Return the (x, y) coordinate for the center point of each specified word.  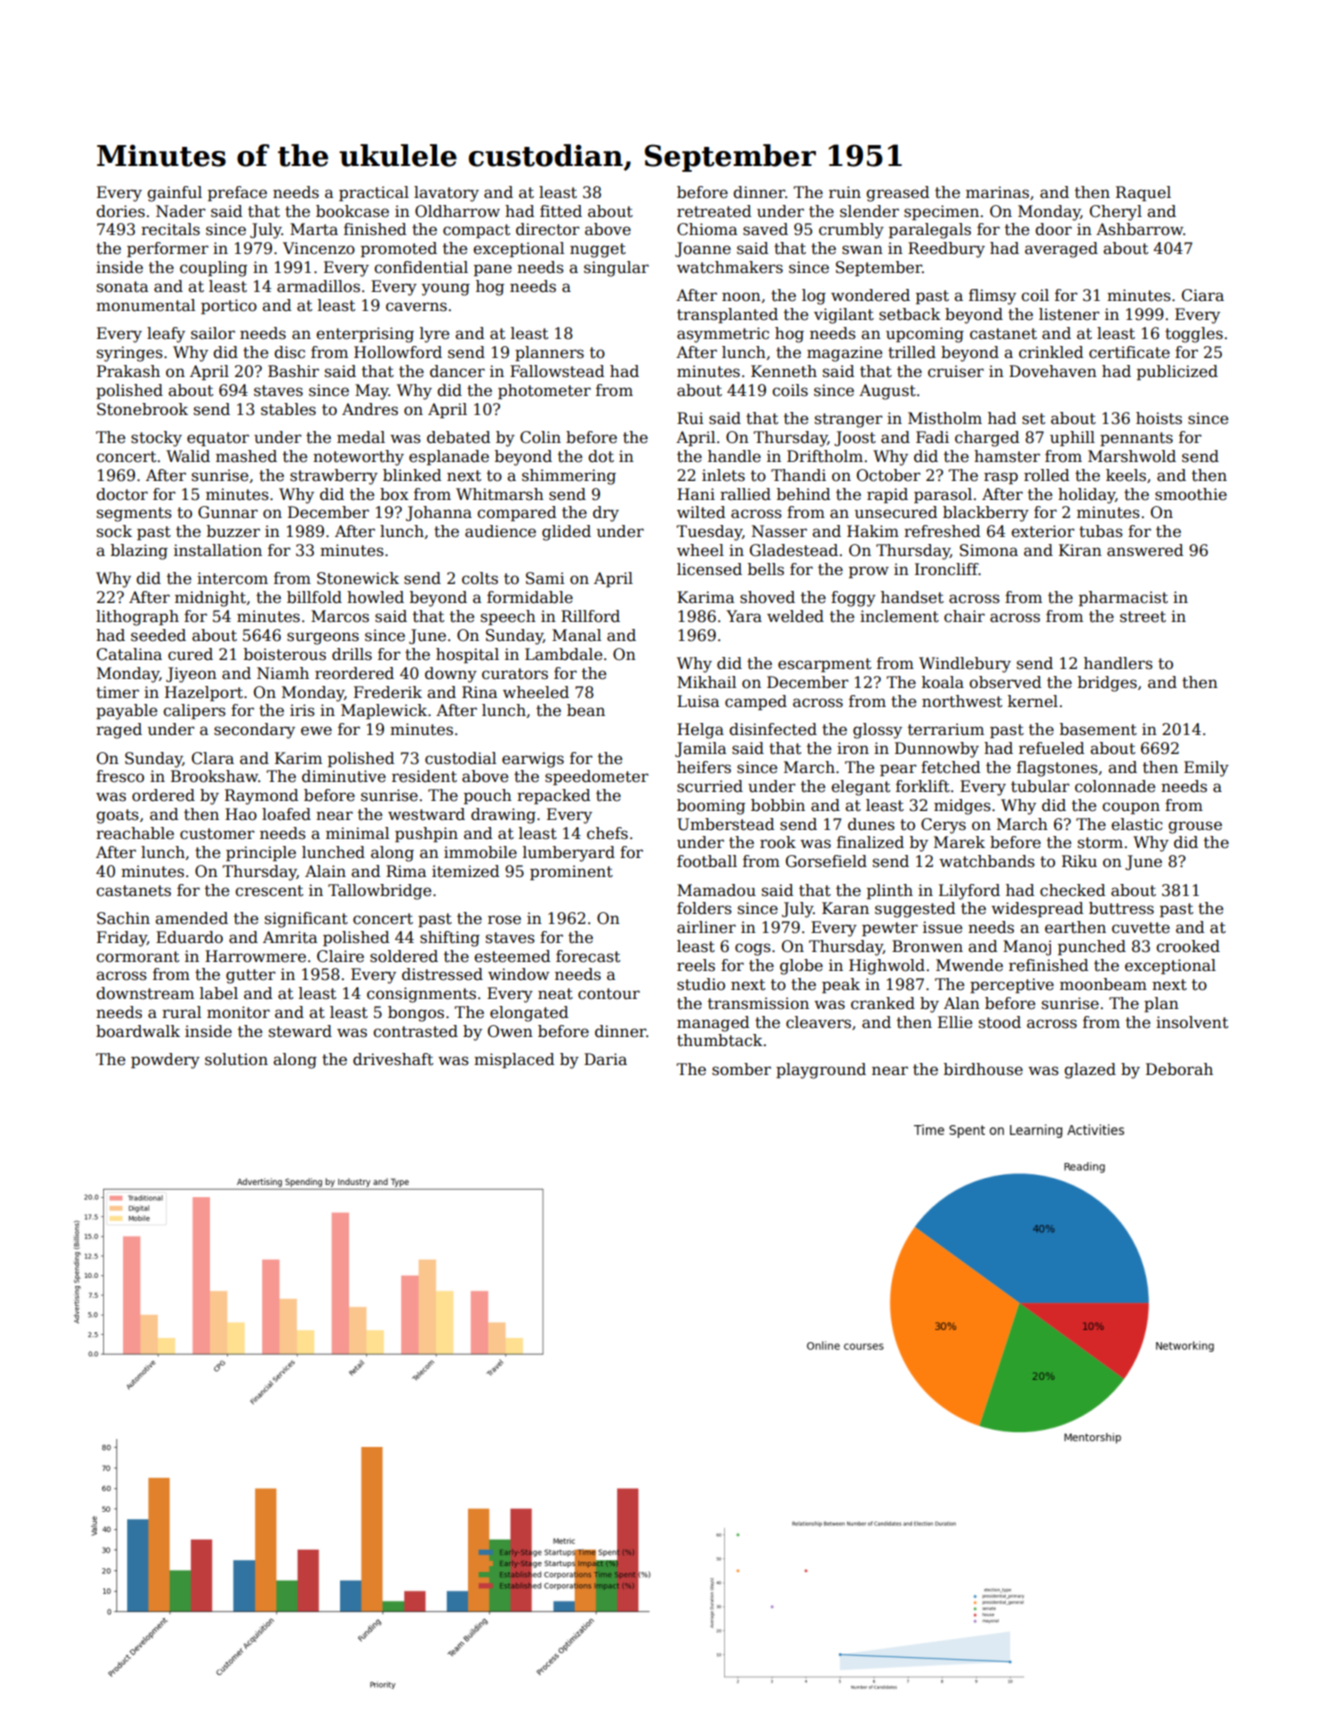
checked (1072, 890)
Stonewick (358, 578)
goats (117, 816)
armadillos (318, 286)
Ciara (1203, 295)
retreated (714, 211)
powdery (165, 1061)
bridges (1107, 684)
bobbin (778, 805)
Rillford (590, 616)
